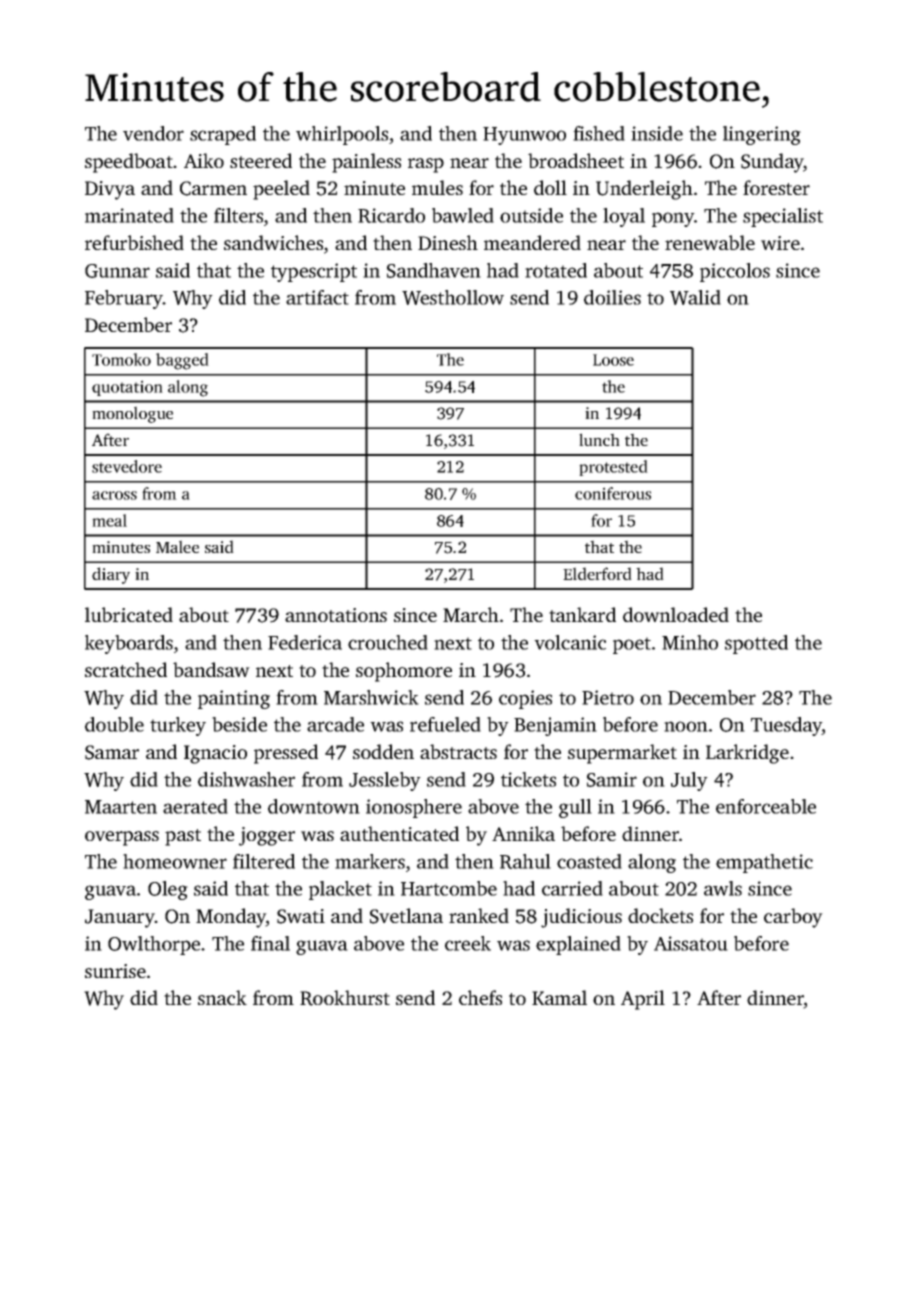 This screenshot has height=1311, width=924. I want to click on April, so click(643, 1000).
